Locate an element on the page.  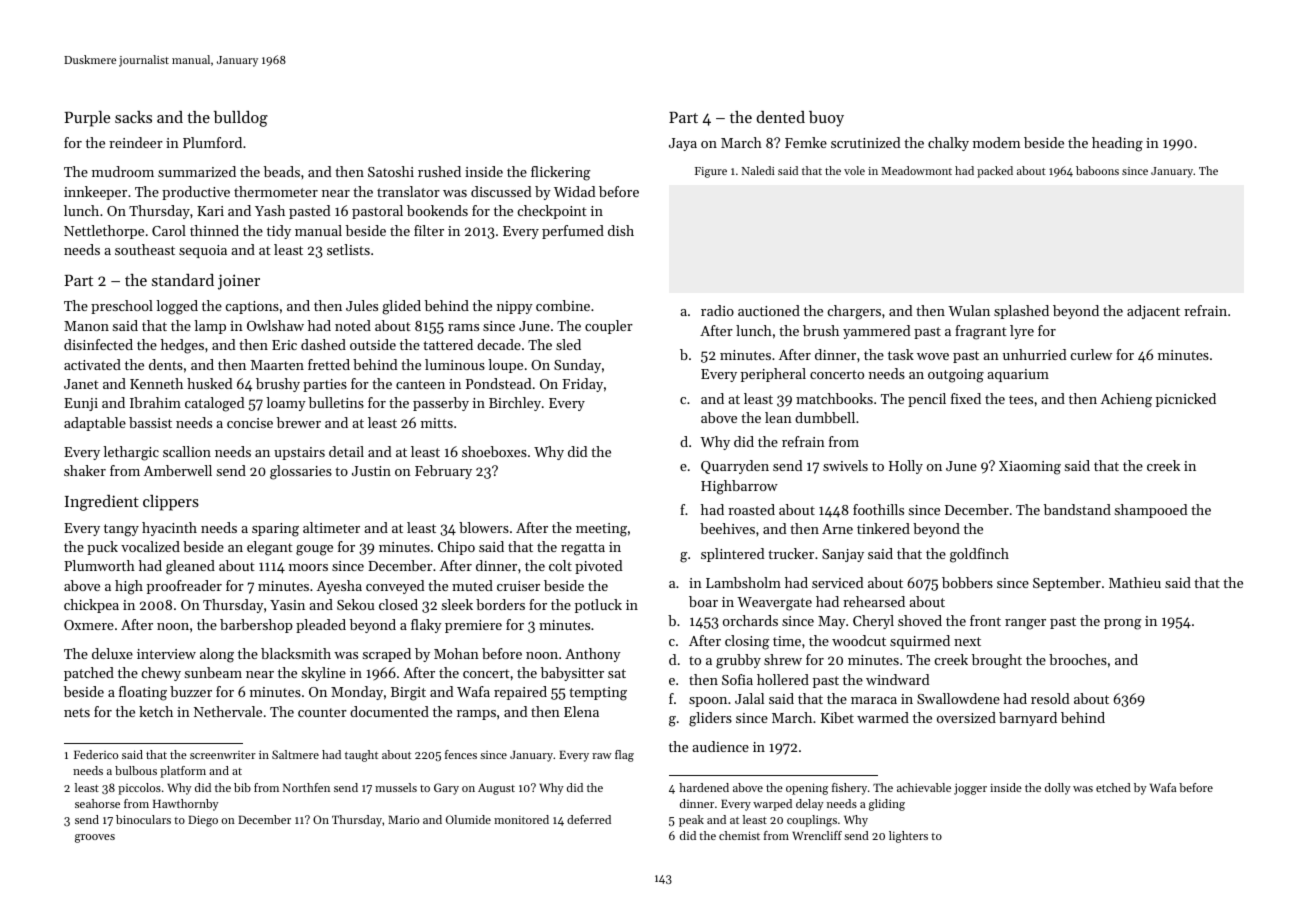
proofreader is located at coordinates (184, 587).
